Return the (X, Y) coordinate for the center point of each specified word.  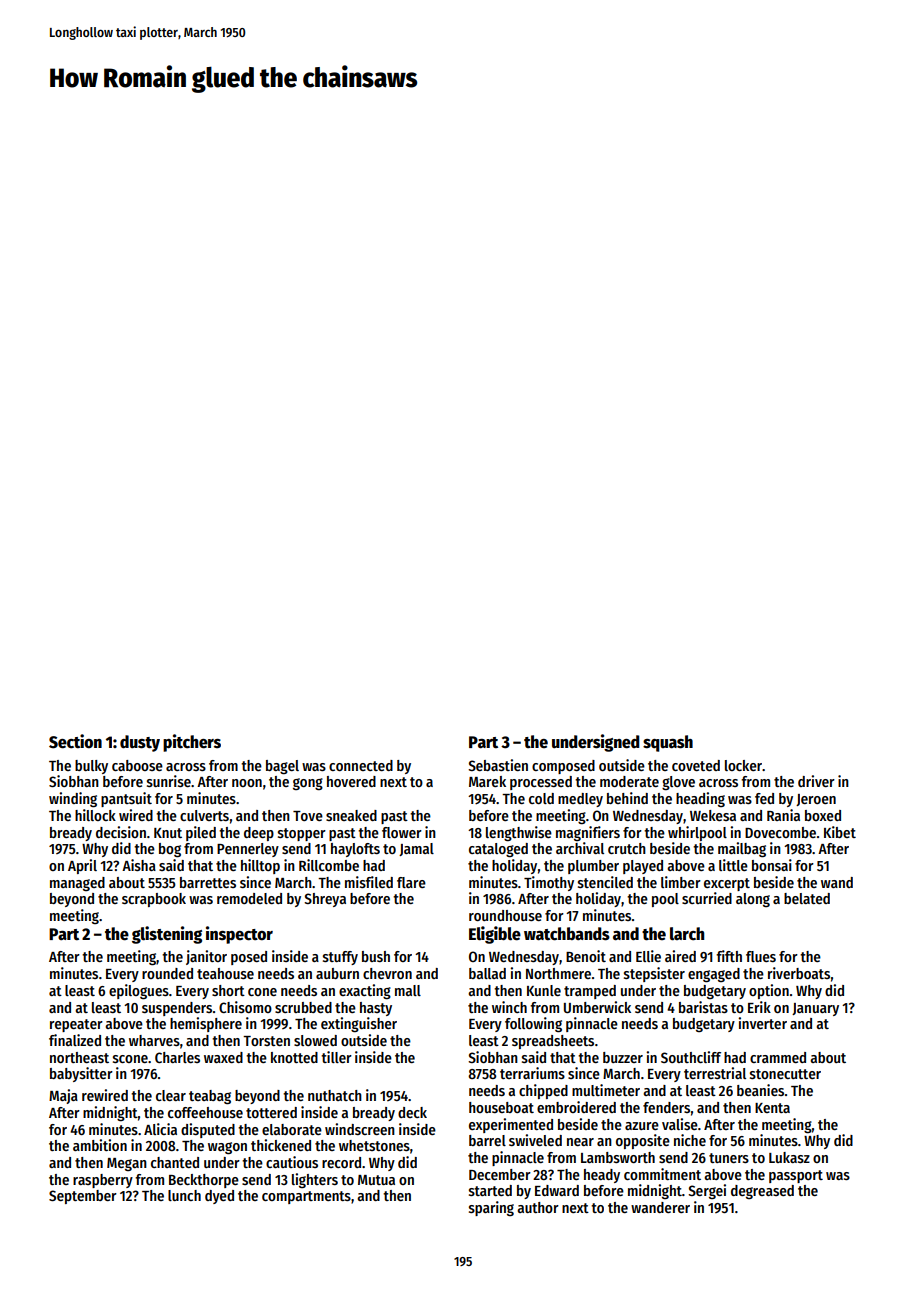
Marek (487, 781)
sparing (491, 1208)
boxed (823, 815)
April (82, 866)
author (538, 1207)
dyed (219, 1197)
